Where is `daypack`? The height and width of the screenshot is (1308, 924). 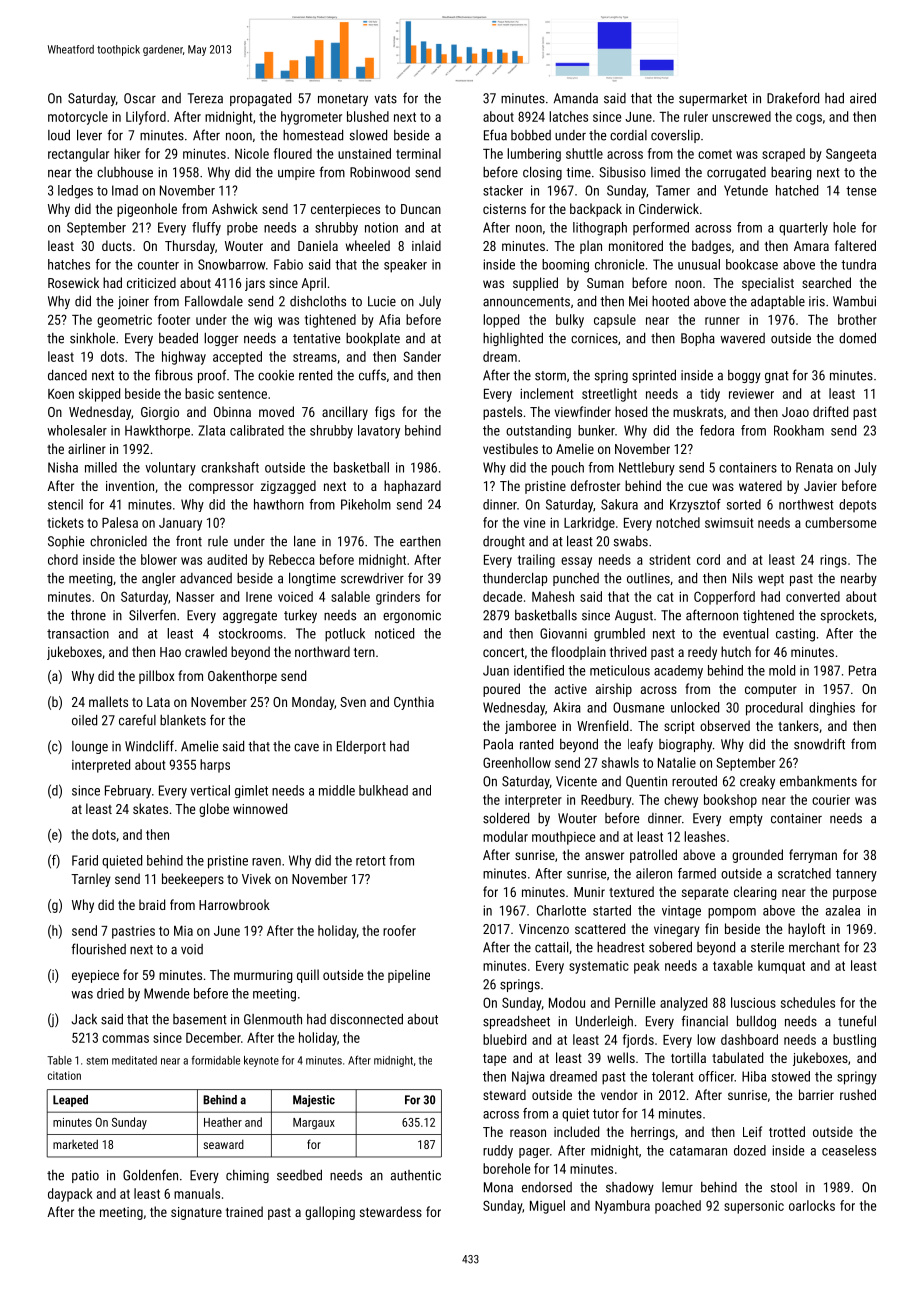 daypack is located at coordinates (70, 1195).
